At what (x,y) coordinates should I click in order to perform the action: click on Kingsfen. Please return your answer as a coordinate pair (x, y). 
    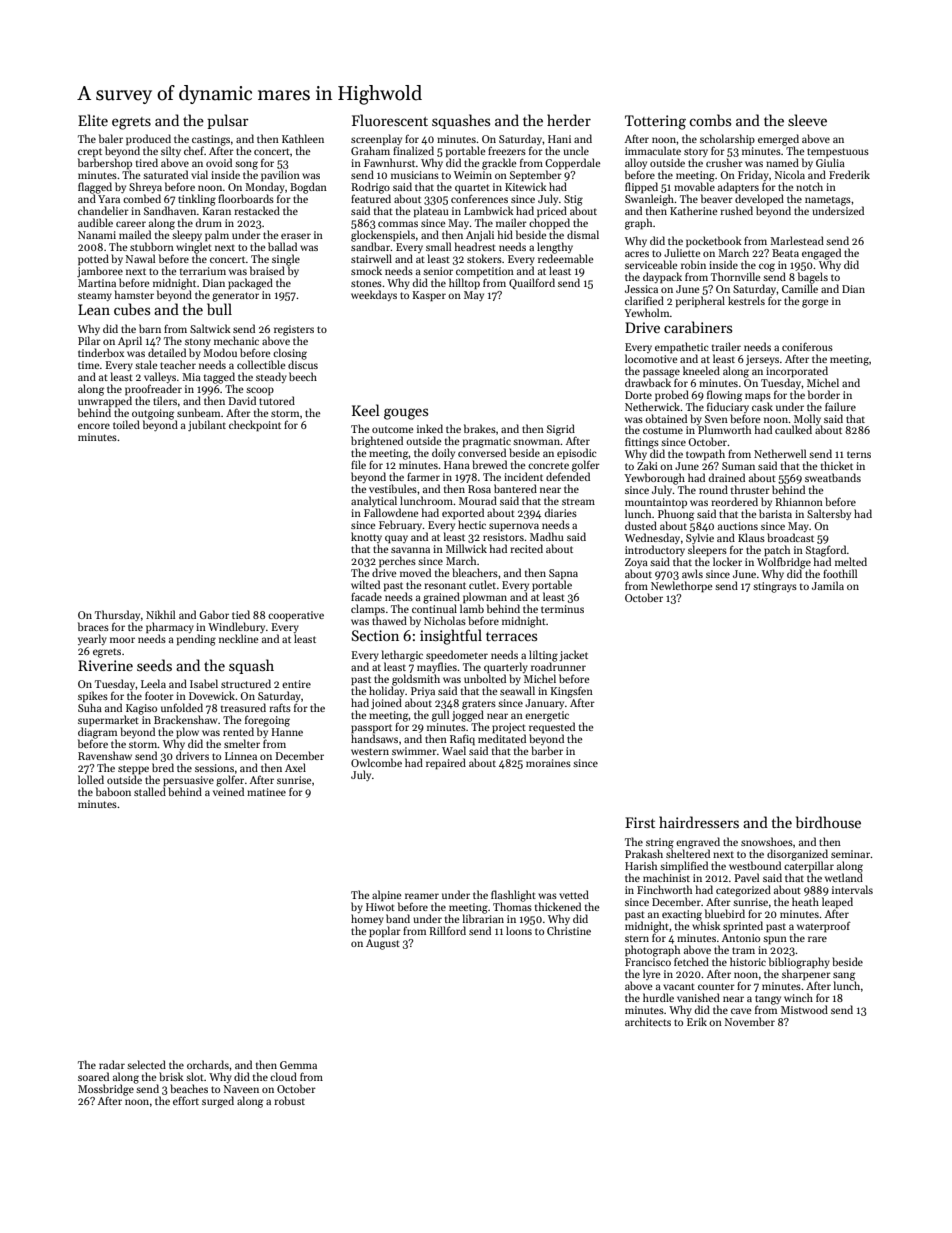
    Looking at the image, I should click on (571, 692).
